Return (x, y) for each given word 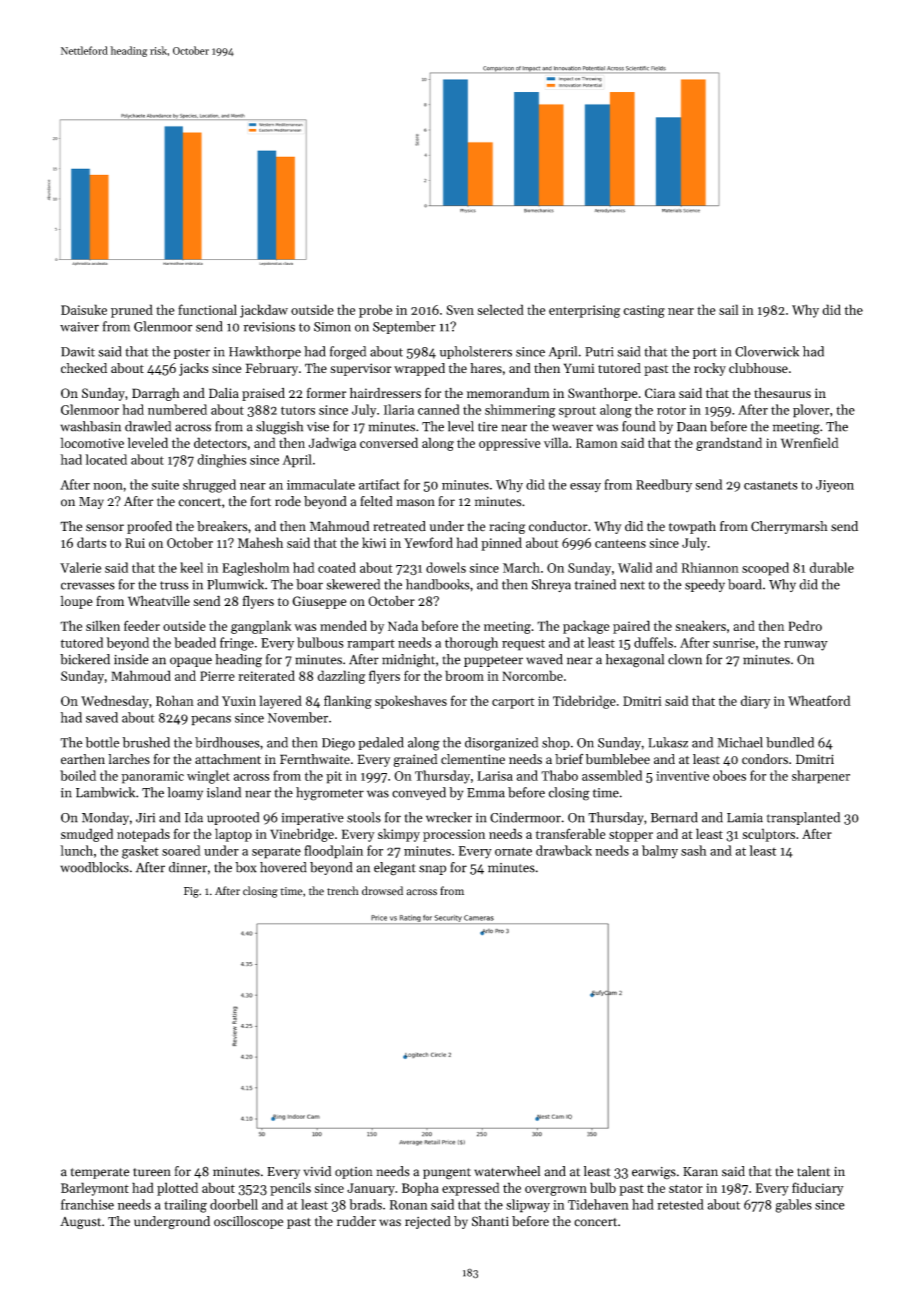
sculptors (768, 835)
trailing (185, 1206)
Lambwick (105, 792)
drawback (564, 850)
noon (108, 486)
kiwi (374, 542)
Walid (635, 567)
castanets (771, 485)
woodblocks (94, 867)
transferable (571, 833)
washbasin (90, 426)
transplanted (803, 818)
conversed (389, 442)
